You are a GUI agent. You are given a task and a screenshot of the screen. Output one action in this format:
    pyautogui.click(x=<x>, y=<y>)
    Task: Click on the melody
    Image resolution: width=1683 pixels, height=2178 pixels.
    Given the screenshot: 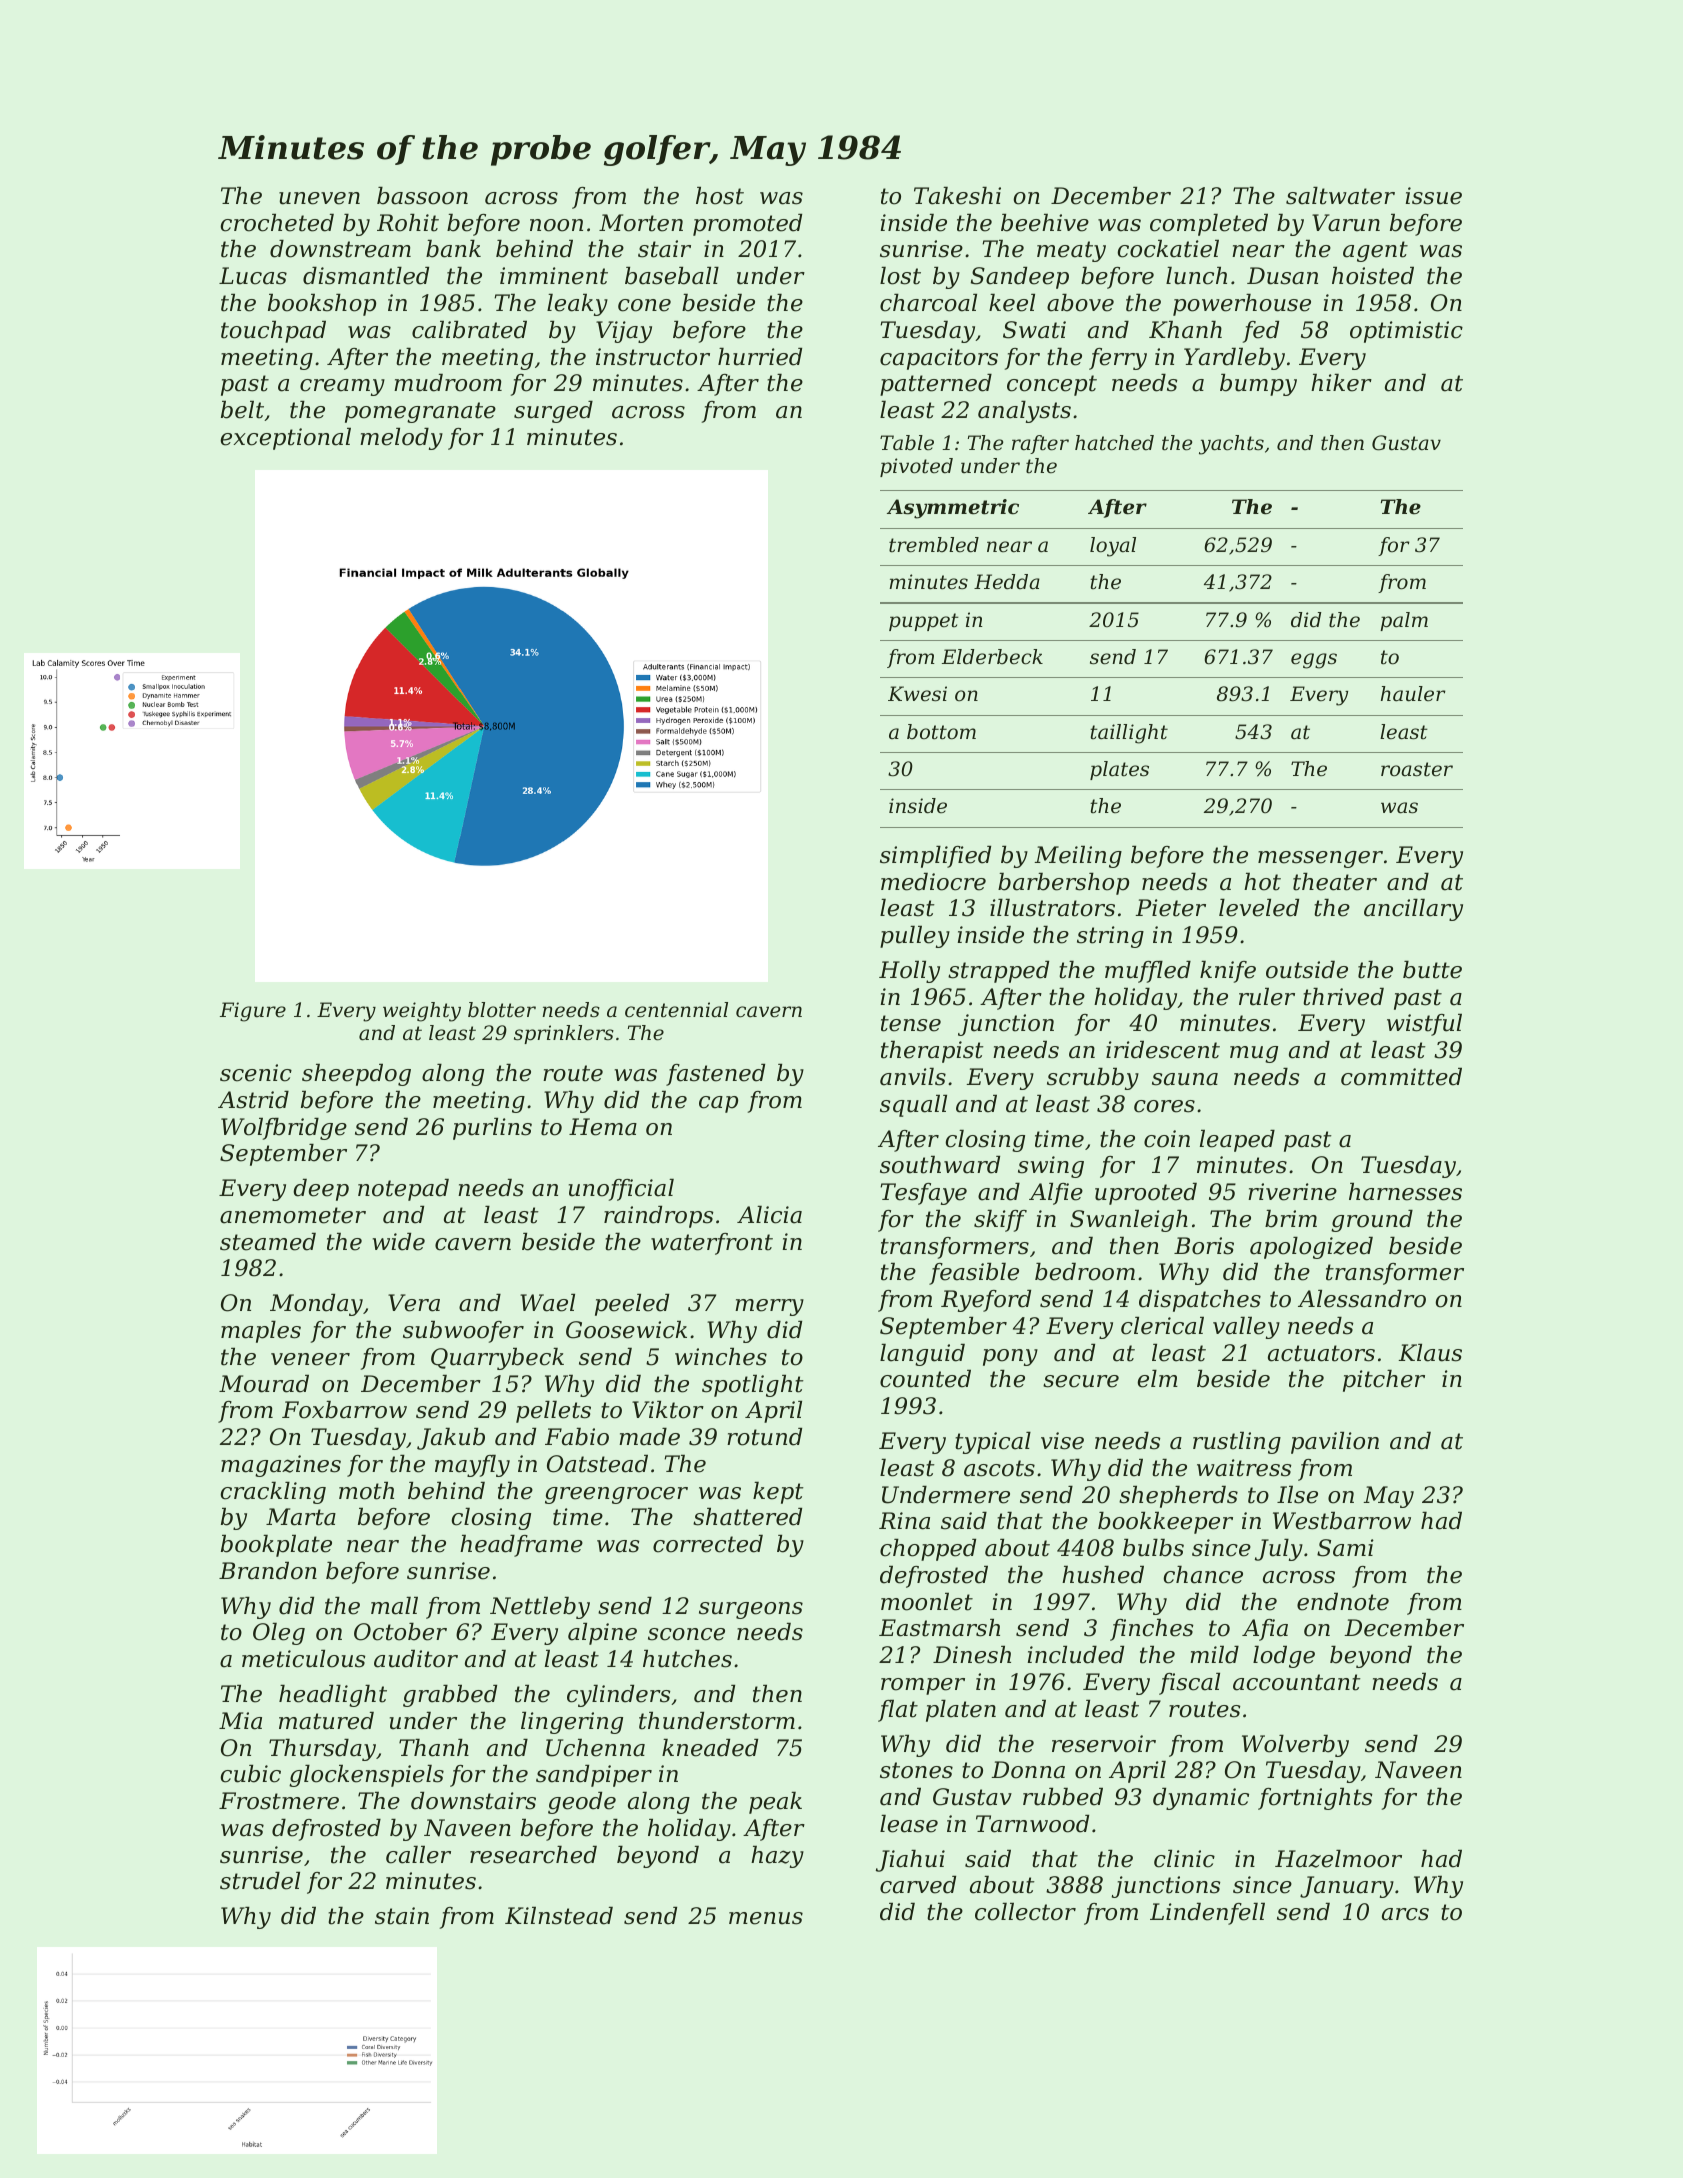 What is the action you would take?
    pyautogui.click(x=401, y=439)
